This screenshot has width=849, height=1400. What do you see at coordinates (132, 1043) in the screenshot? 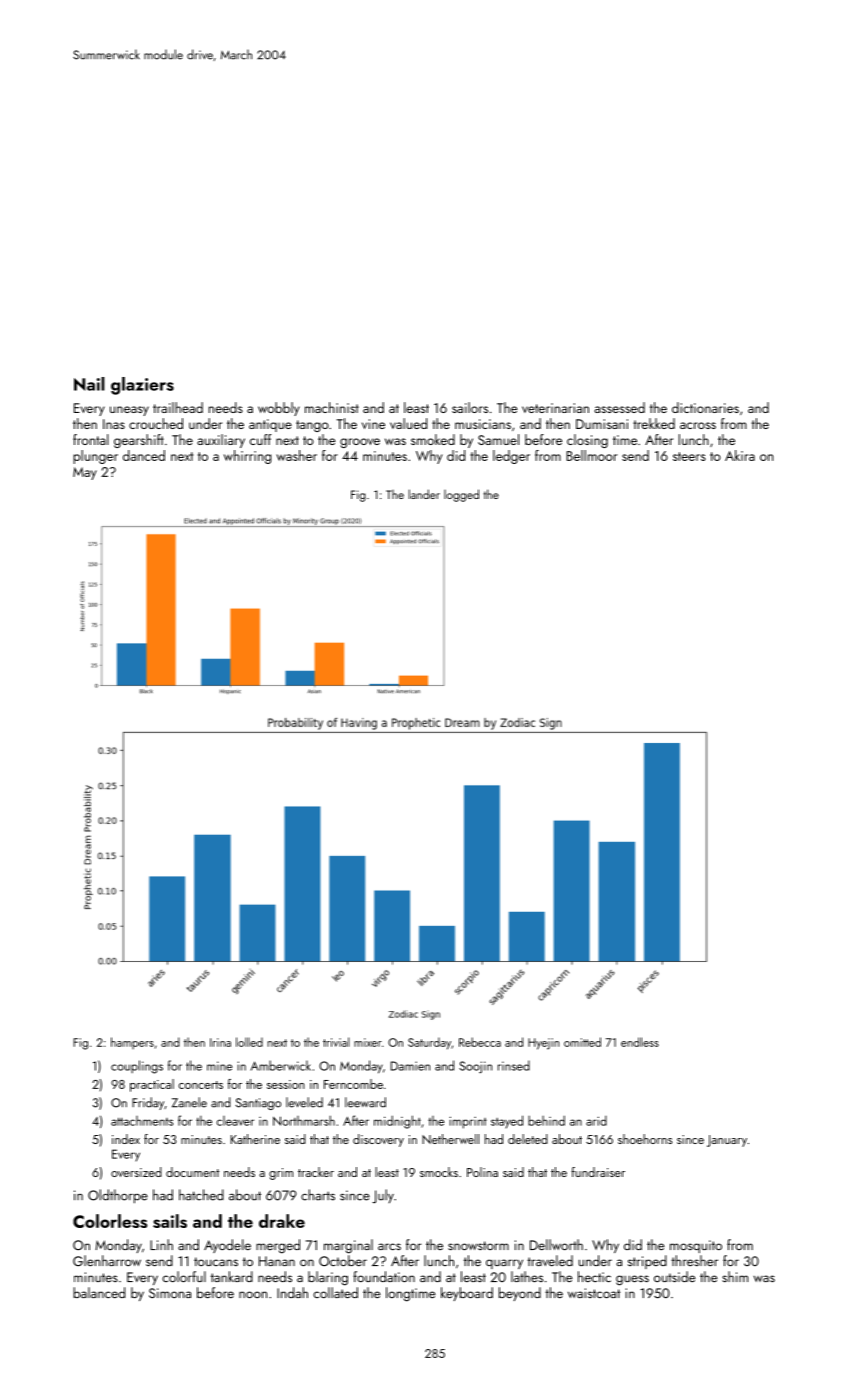
I see `hampers` at bounding box center [132, 1043].
